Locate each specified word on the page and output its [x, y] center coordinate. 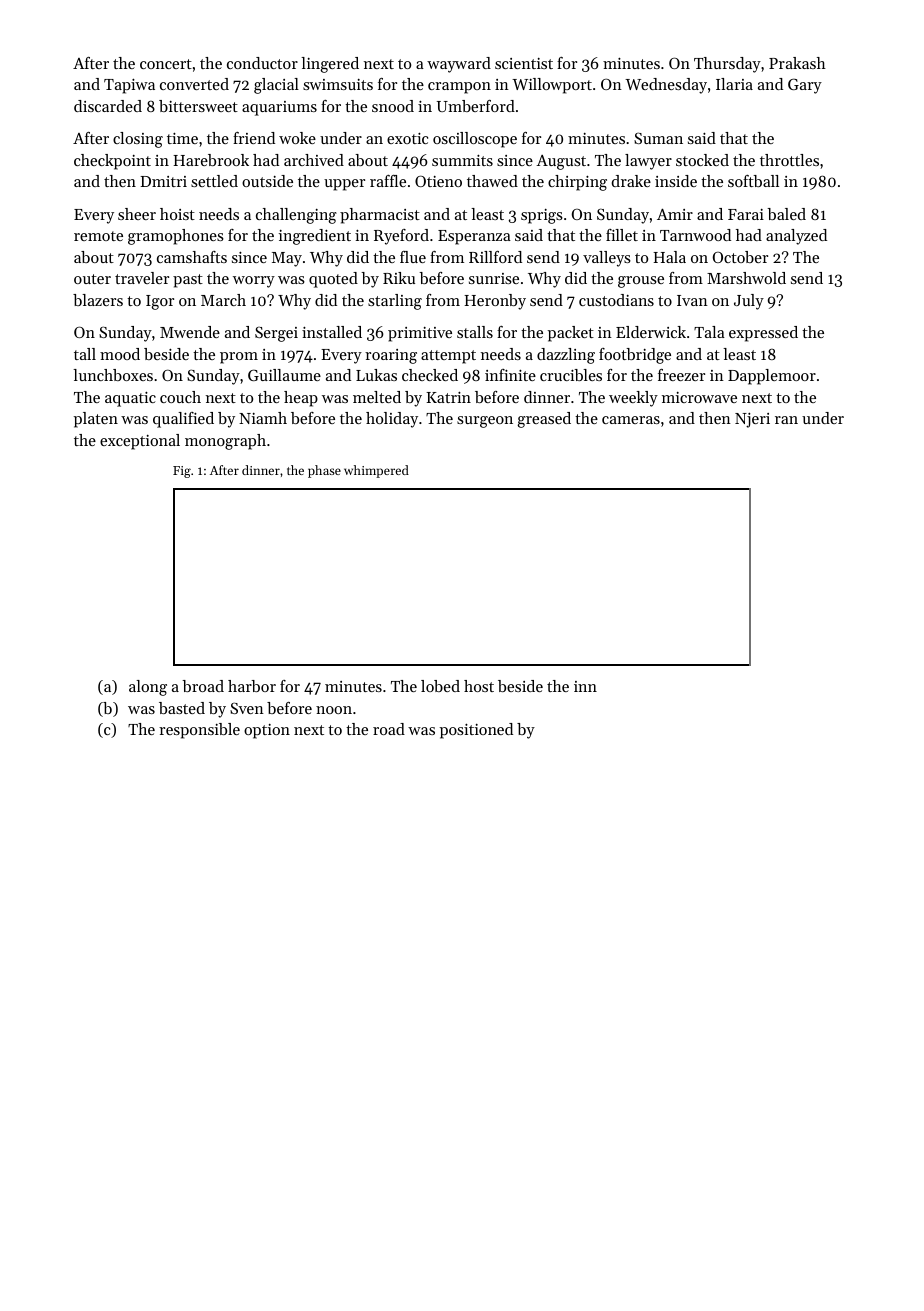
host [479, 686]
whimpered [376, 471]
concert [166, 64]
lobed [440, 686]
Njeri [752, 420]
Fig [182, 472]
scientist [524, 63]
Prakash [797, 63]
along [148, 688]
